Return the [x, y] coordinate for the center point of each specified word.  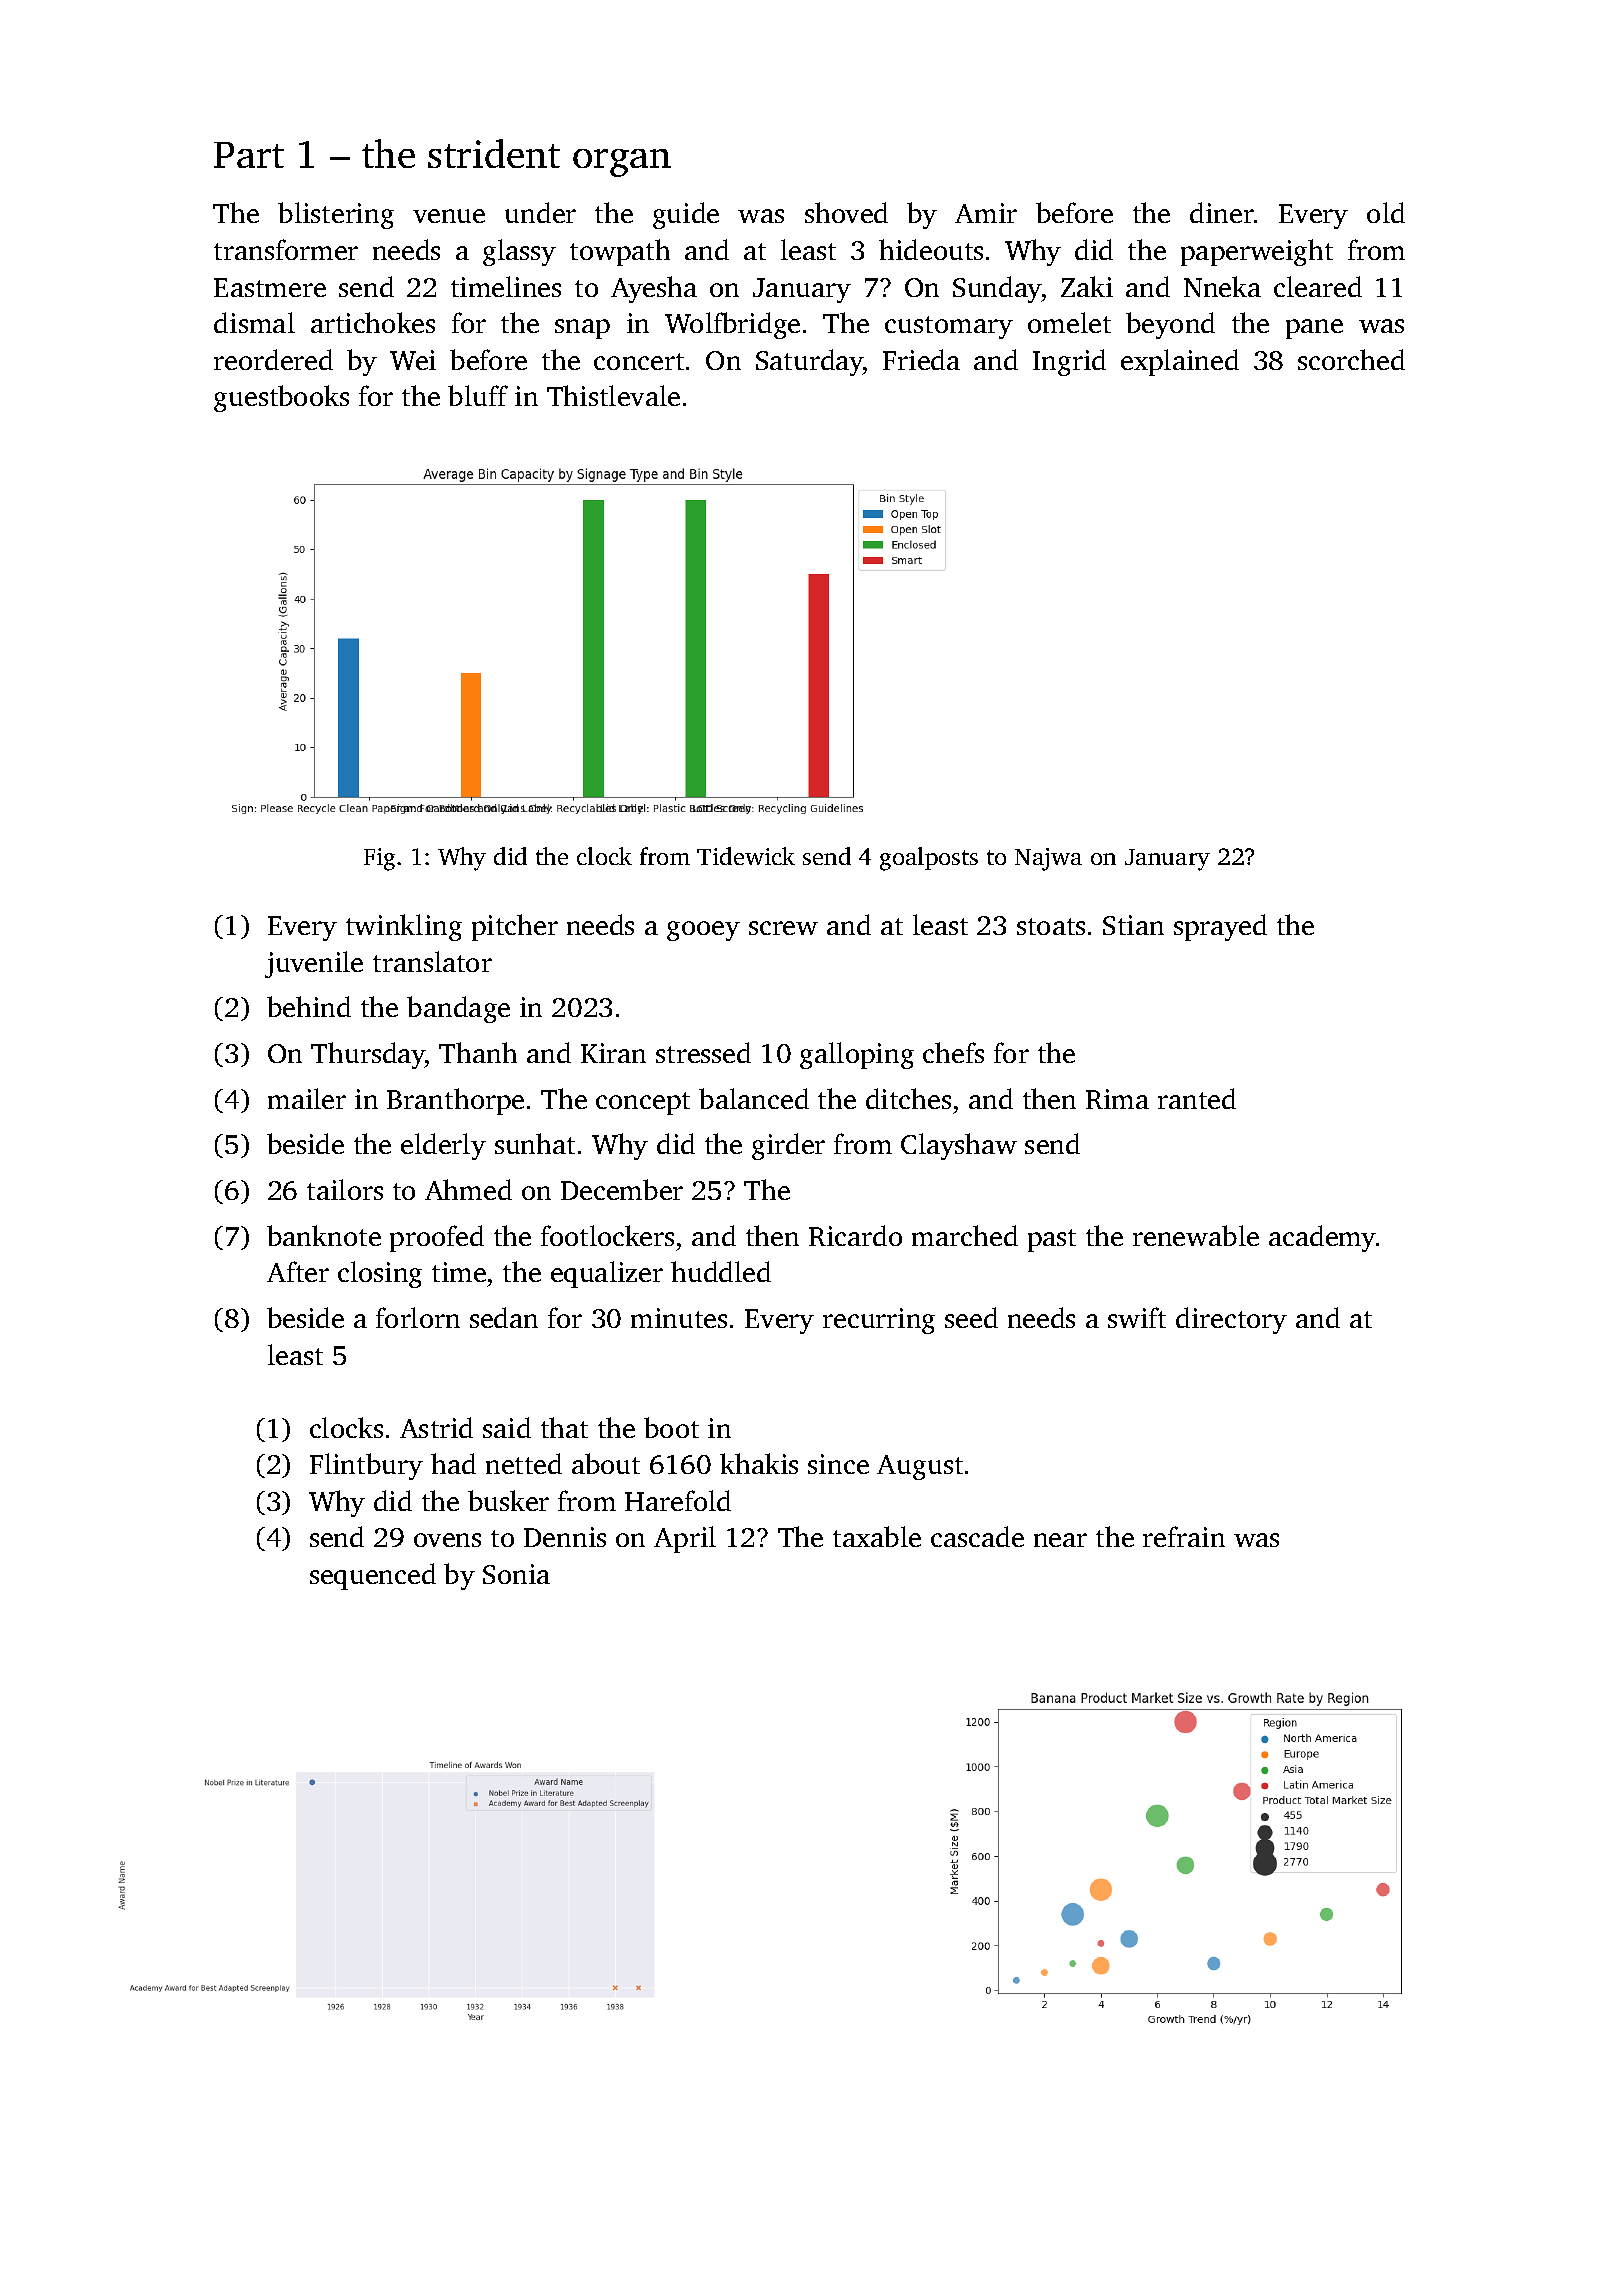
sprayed [1220, 927]
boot [671, 1427]
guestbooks [281, 398]
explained [1180, 362]
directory [1231, 1320]
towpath [620, 252]
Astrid [436, 1427]
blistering [336, 215]
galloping [857, 1055]
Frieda [921, 359]
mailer [307, 1098]
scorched [1351, 359]
